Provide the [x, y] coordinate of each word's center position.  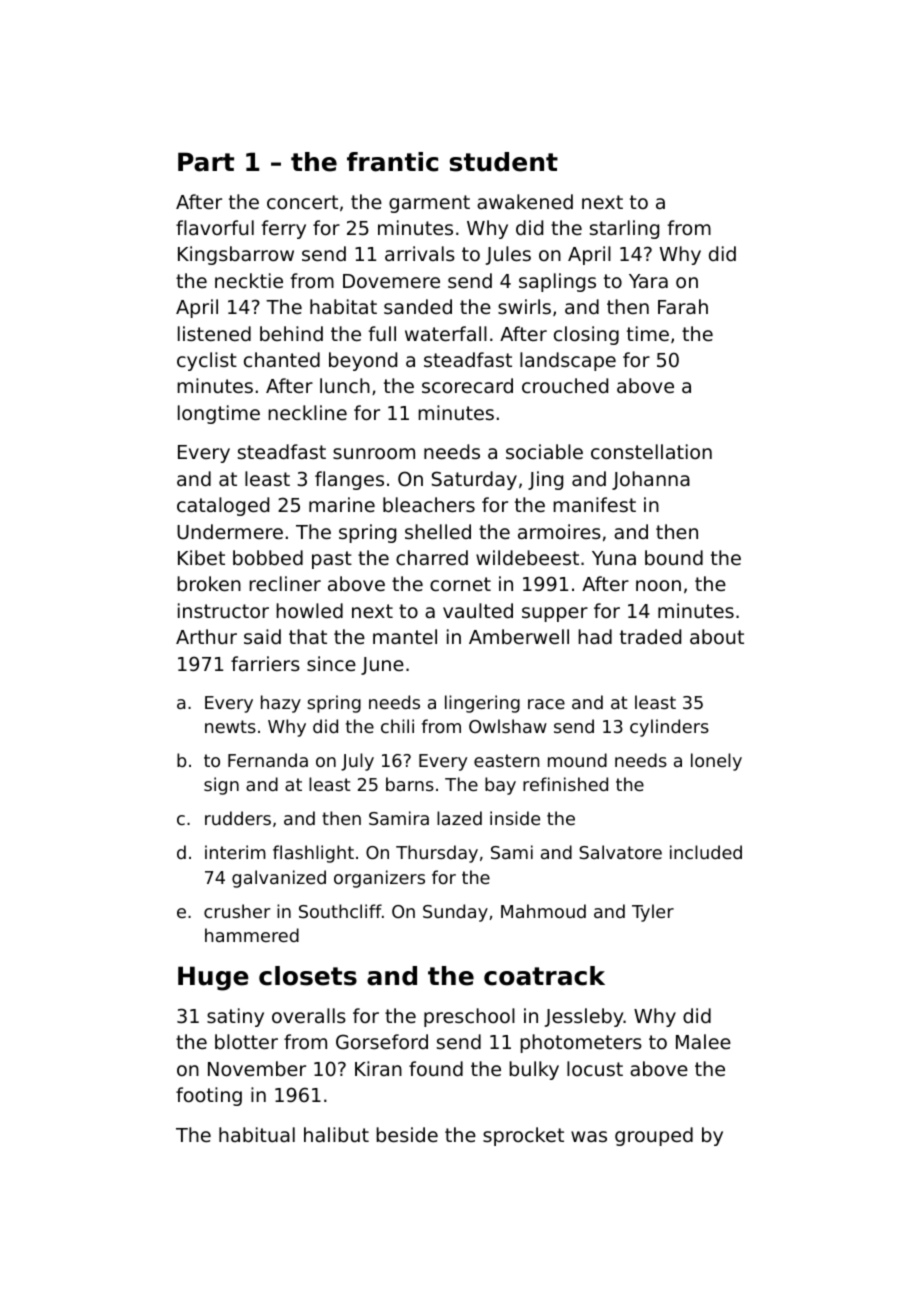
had [595, 636]
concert [302, 202]
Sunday [455, 913]
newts [230, 726]
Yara [648, 281]
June [382, 666]
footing [209, 1096]
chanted [282, 359]
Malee [703, 1041]
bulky [534, 1070]
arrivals [420, 253]
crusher [237, 911]
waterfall [446, 333]
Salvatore [620, 852]
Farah [683, 306]
